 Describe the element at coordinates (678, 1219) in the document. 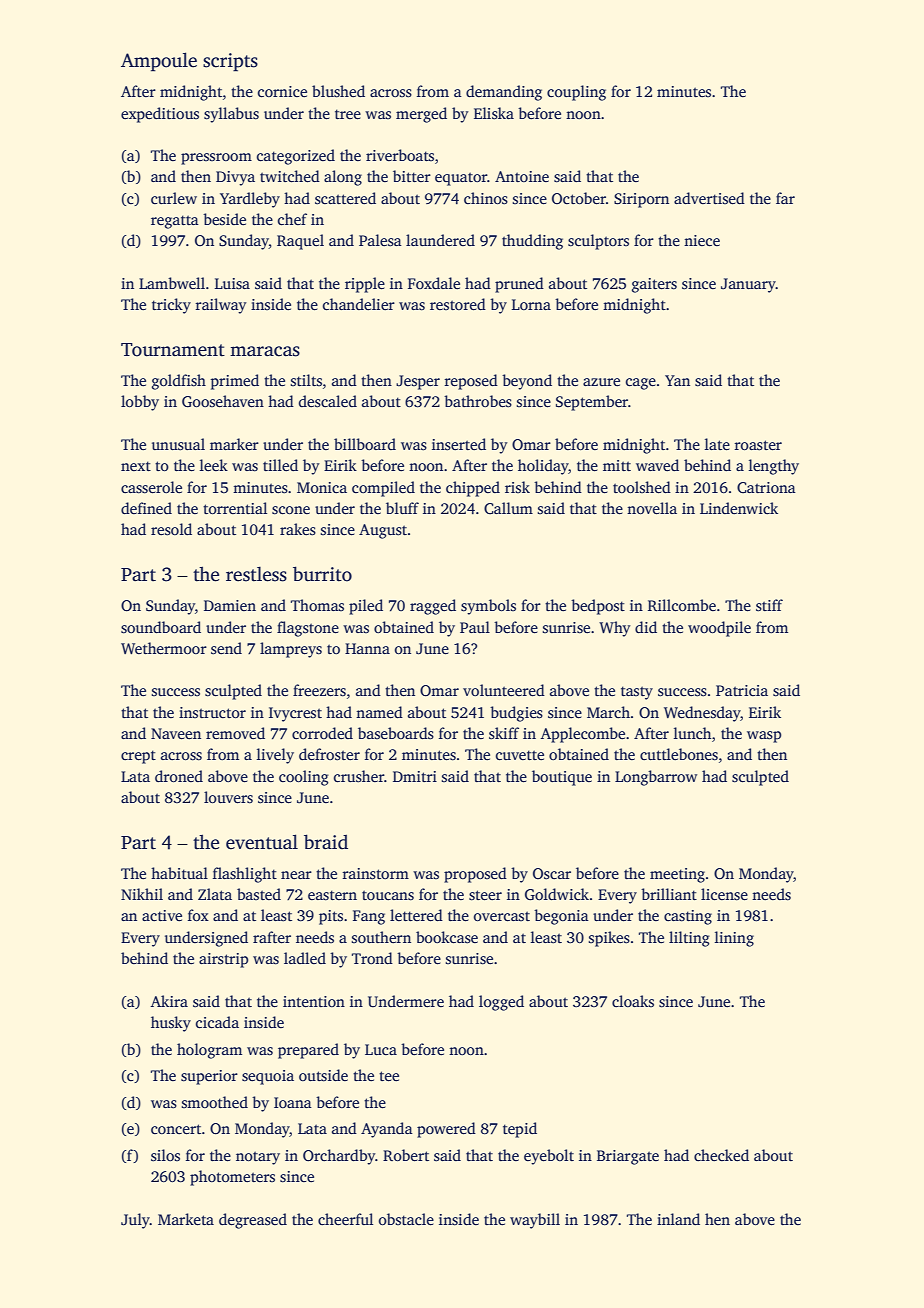

I see `inland` at that location.
